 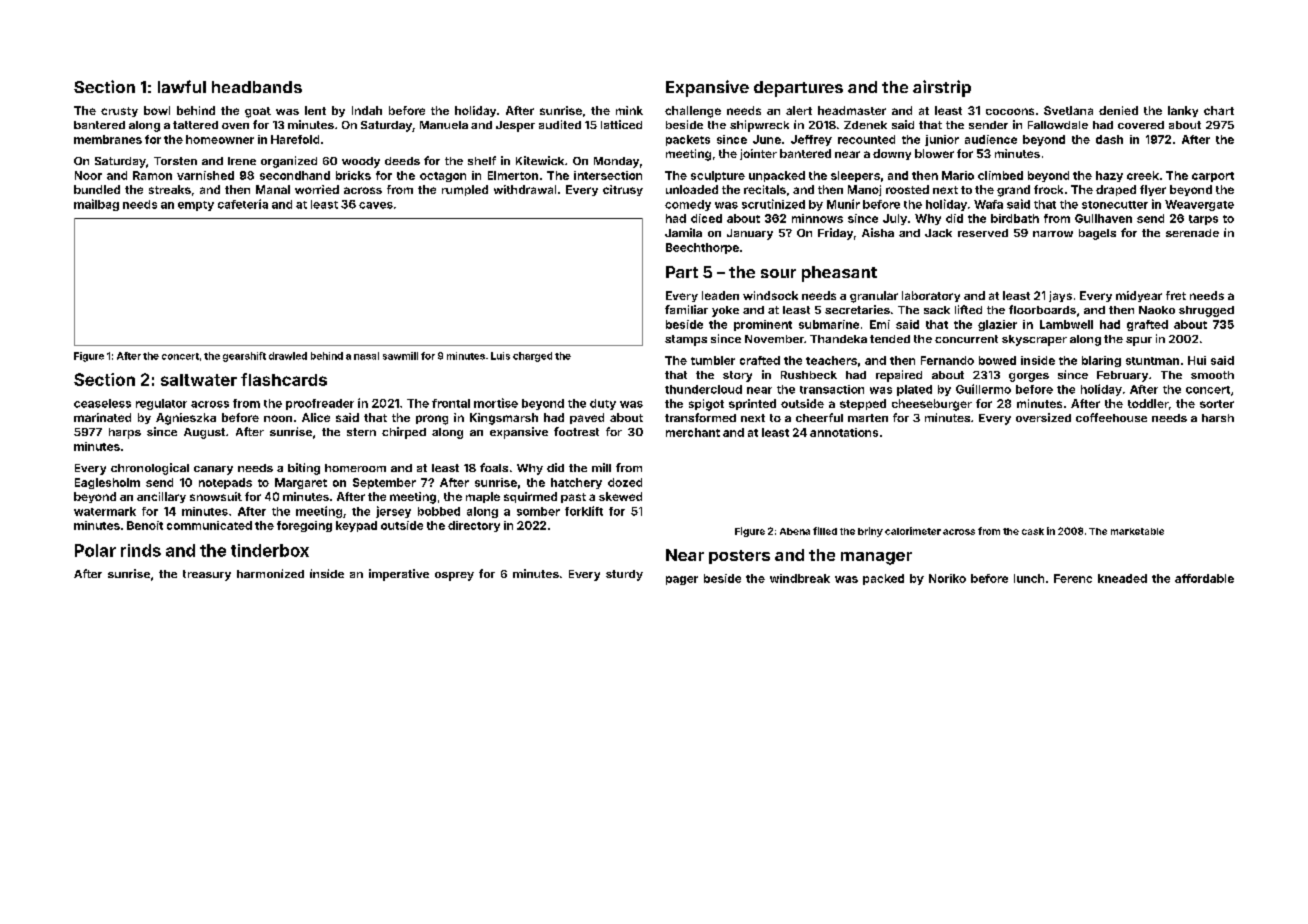 What do you see at coordinates (474, 526) in the image?
I see `directory` at bounding box center [474, 526].
